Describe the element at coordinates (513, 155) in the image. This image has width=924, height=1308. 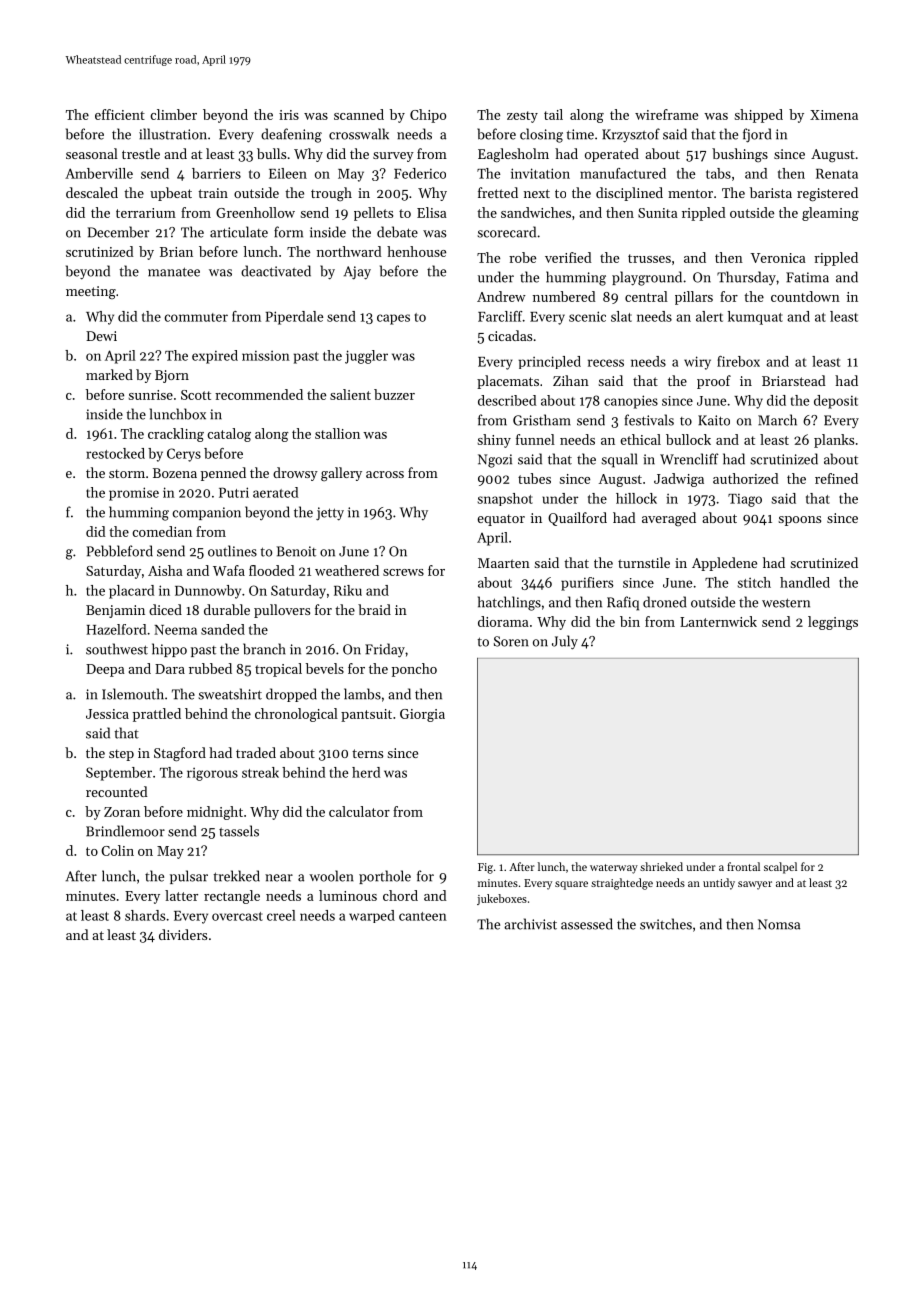
I see `Eaglesholm` at that location.
